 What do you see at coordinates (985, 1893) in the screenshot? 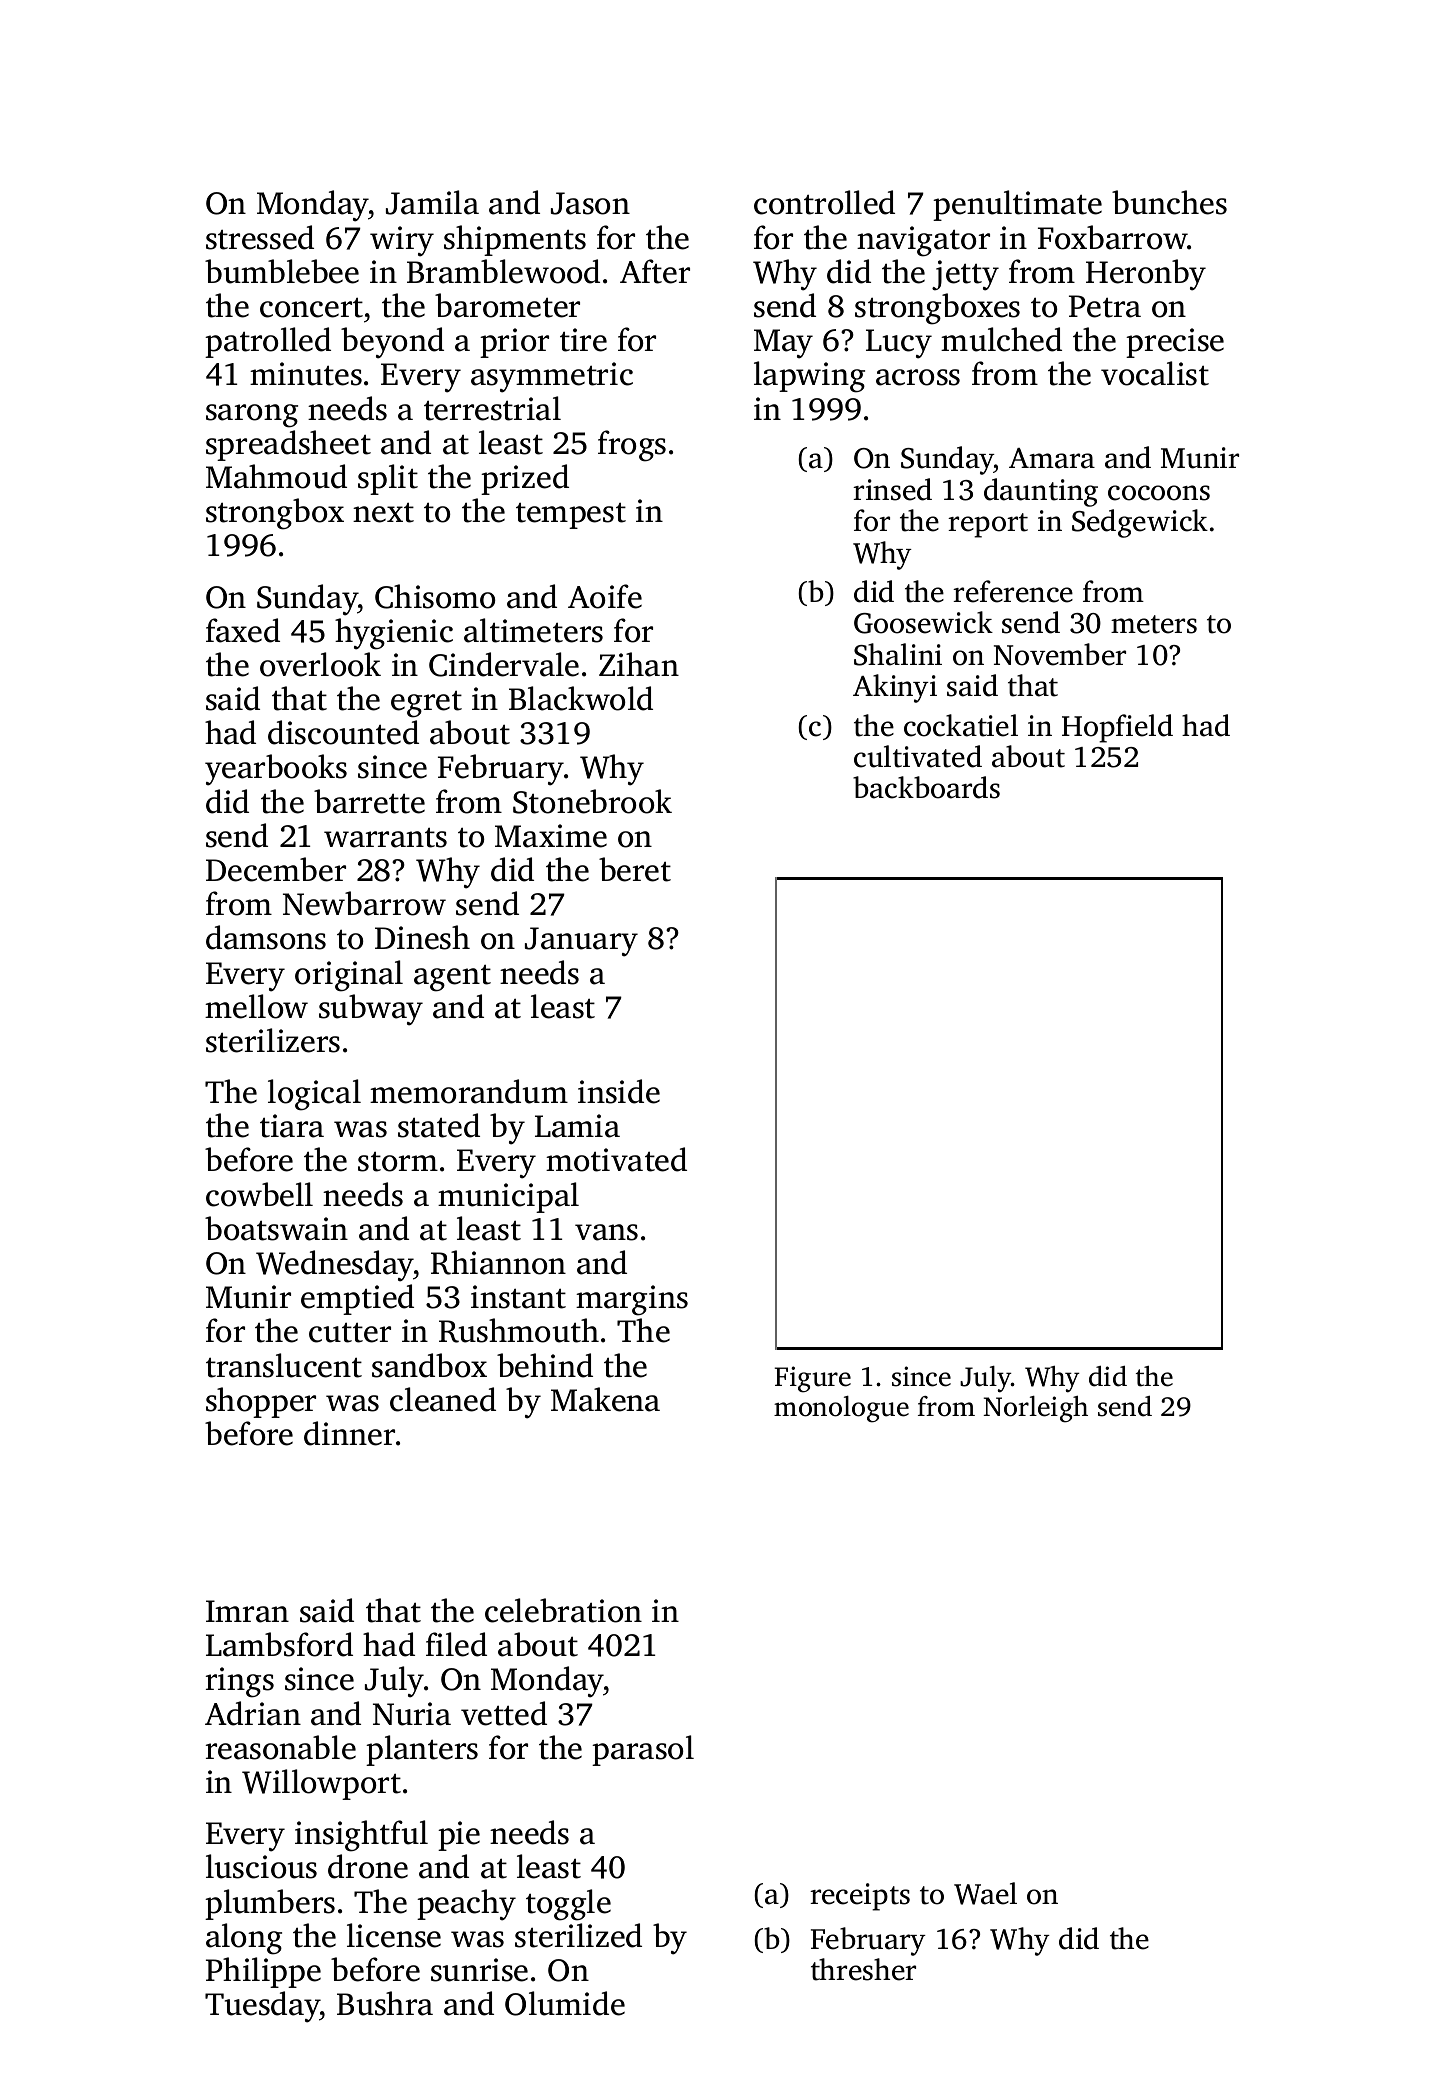
I see `Wael` at bounding box center [985, 1893].
